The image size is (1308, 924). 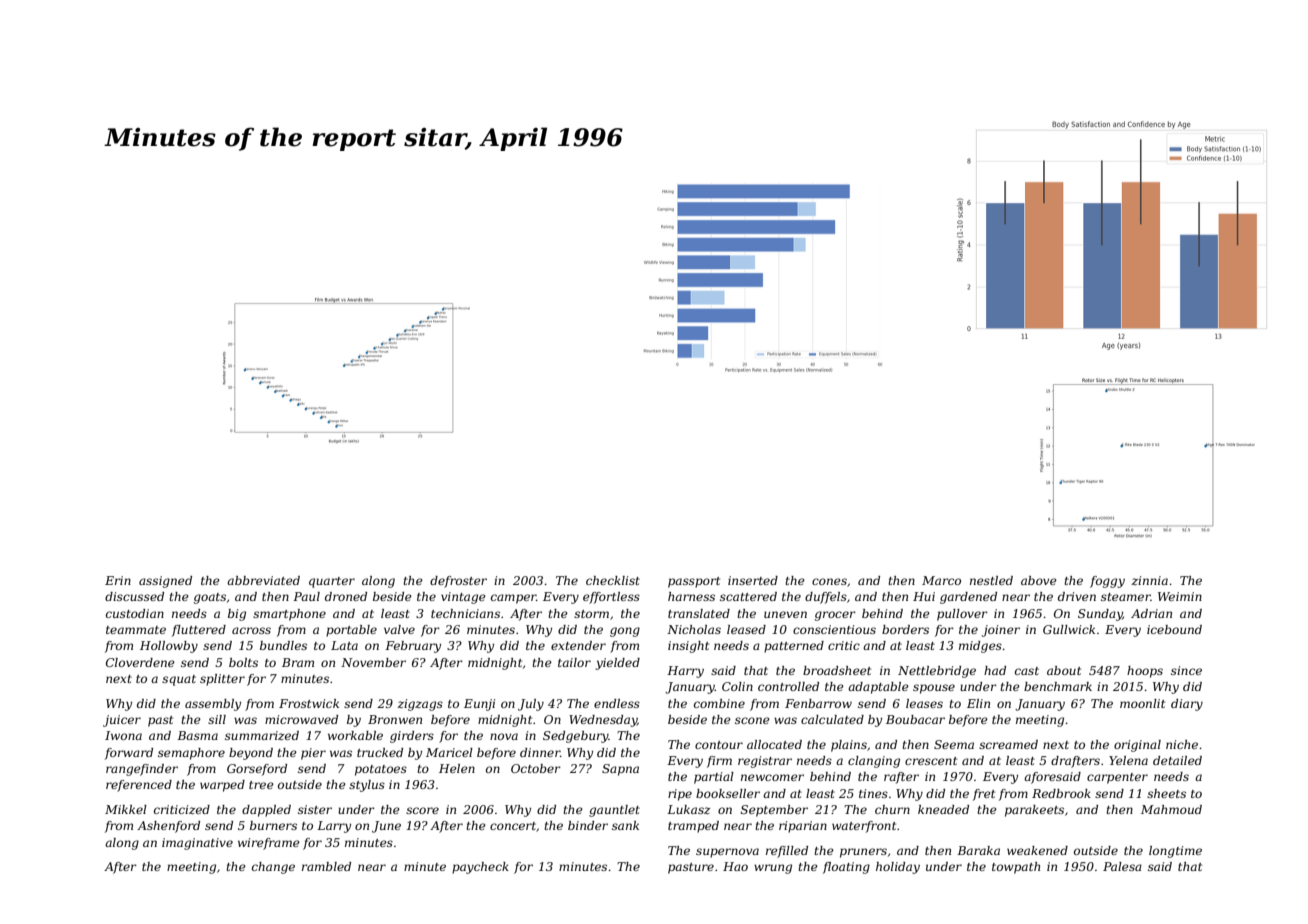 I want to click on icebound, so click(x=1174, y=629).
